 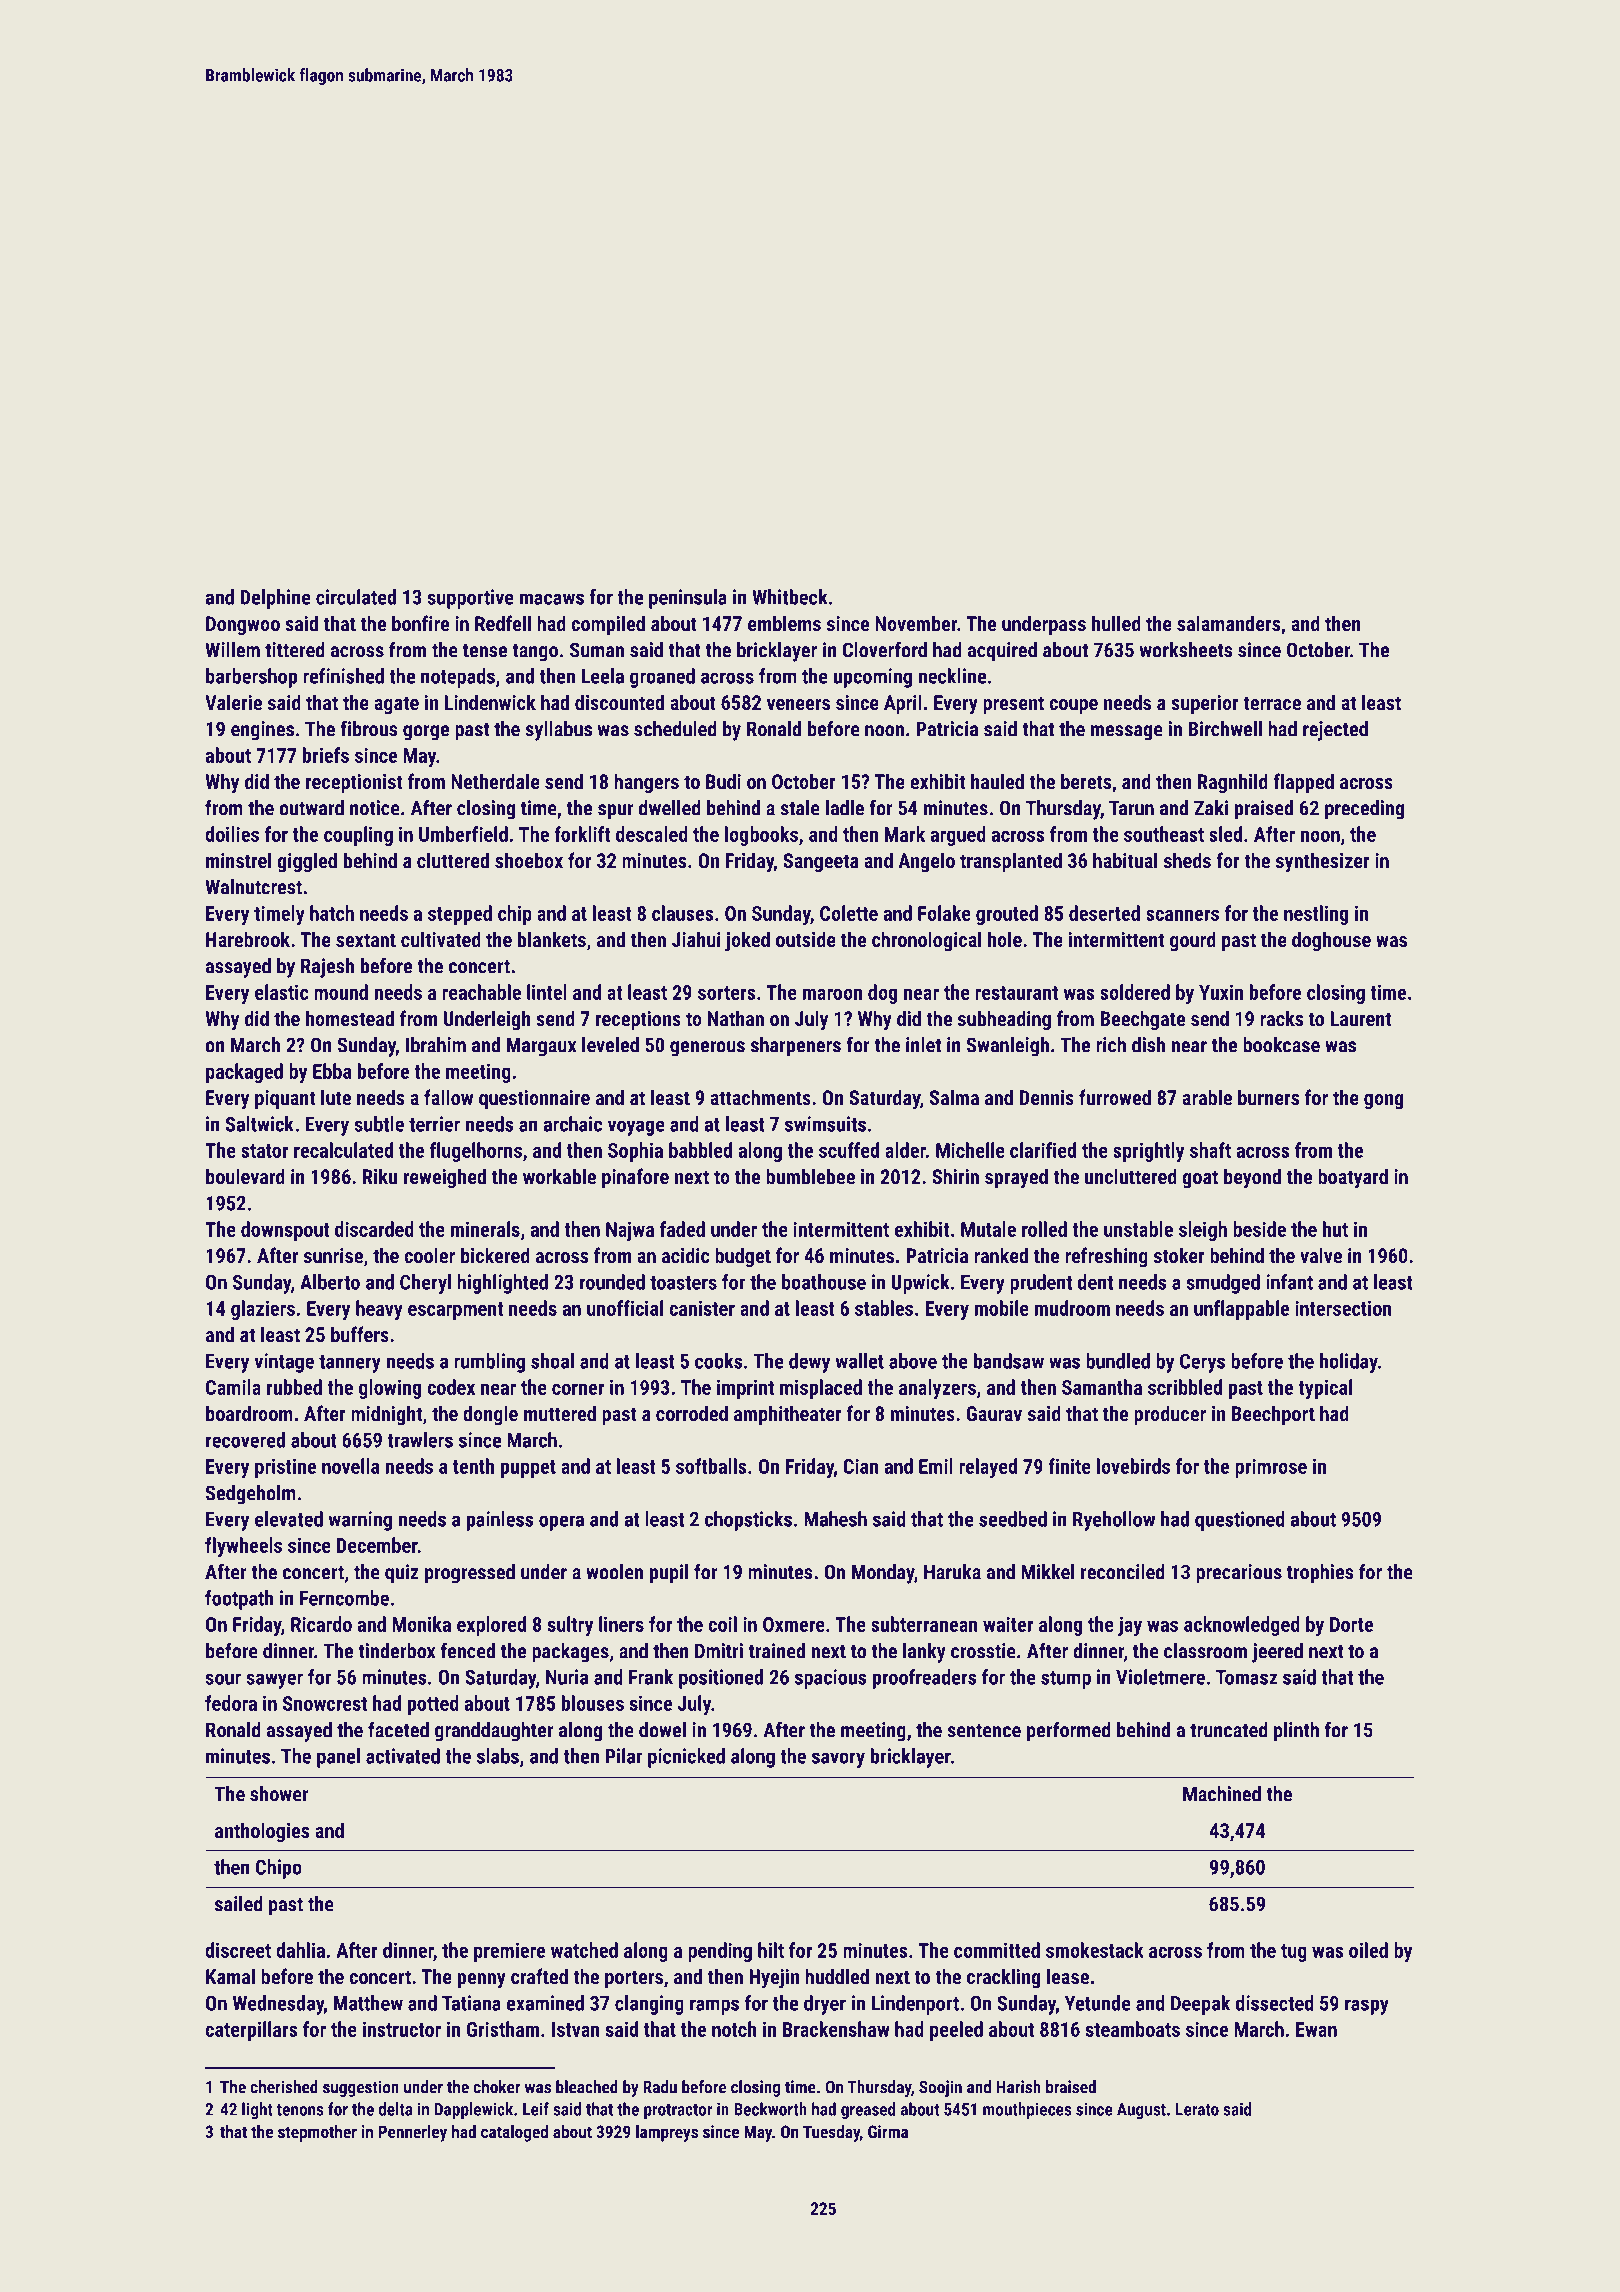 I want to click on rejected, so click(x=1335, y=731).
